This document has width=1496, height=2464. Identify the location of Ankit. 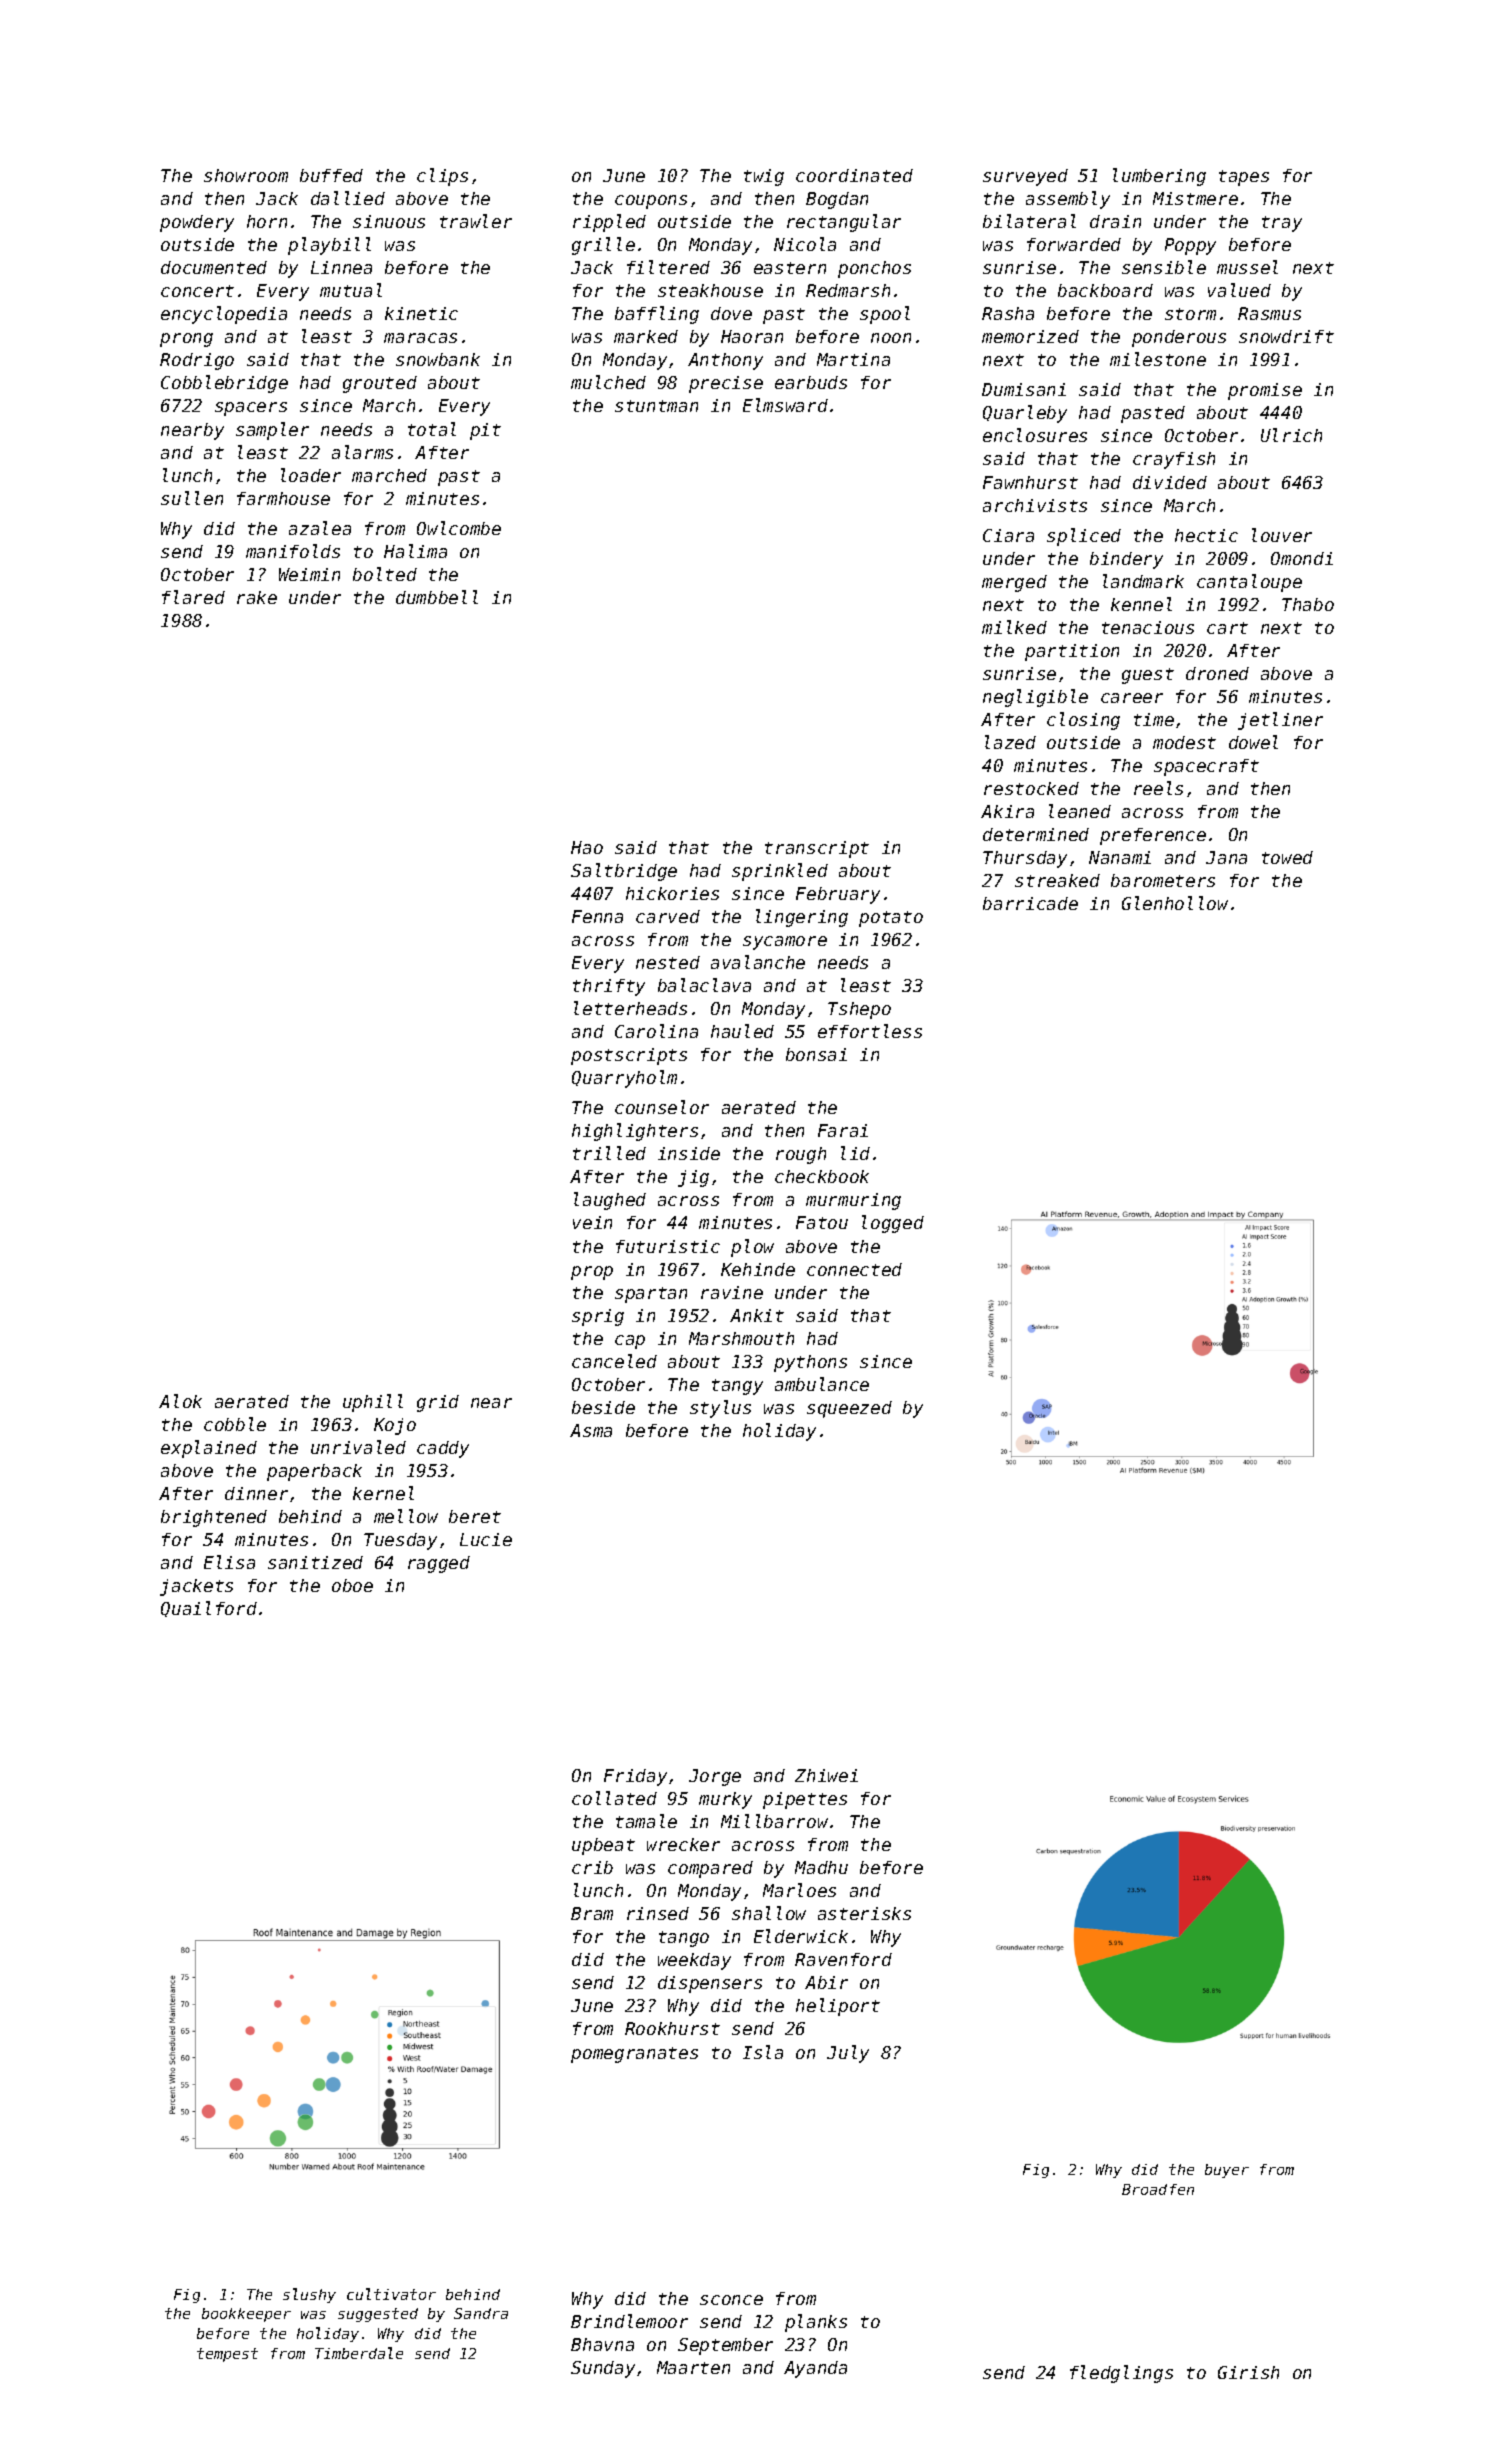
(757, 1315).
